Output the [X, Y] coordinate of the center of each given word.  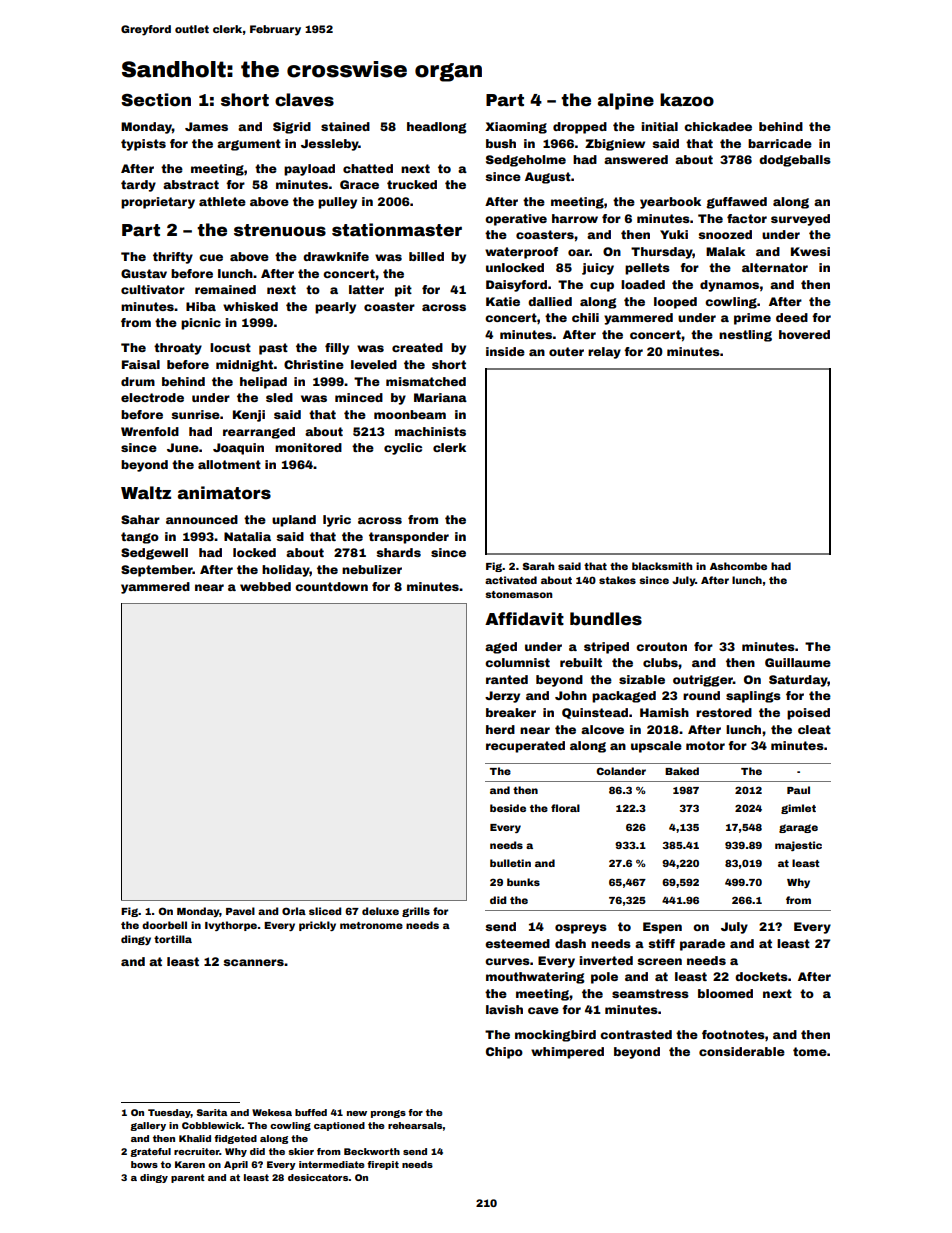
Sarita [212, 1112]
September [157, 571]
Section [156, 100]
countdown [331, 586]
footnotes [733, 1034]
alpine [626, 101]
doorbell [164, 925]
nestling [745, 336]
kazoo [687, 100]
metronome [371, 925]
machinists [430, 431]
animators [224, 493]
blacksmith [662, 566]
